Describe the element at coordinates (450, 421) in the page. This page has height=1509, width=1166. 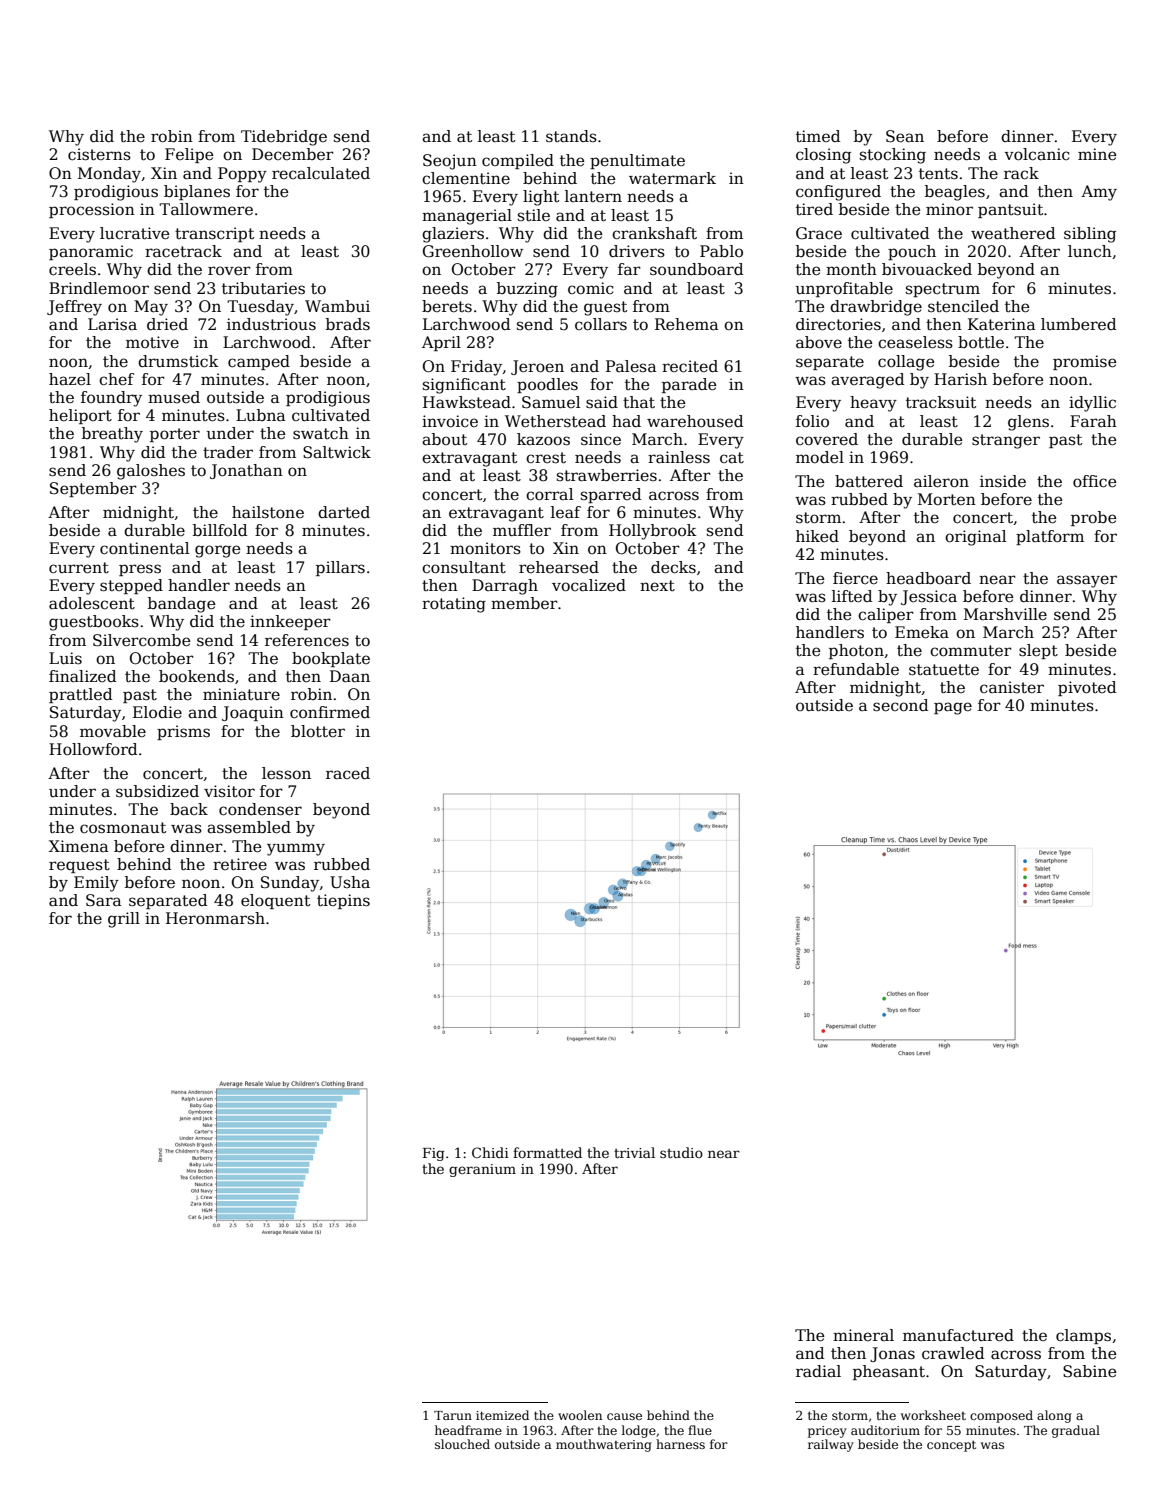
I see `invoice` at that location.
